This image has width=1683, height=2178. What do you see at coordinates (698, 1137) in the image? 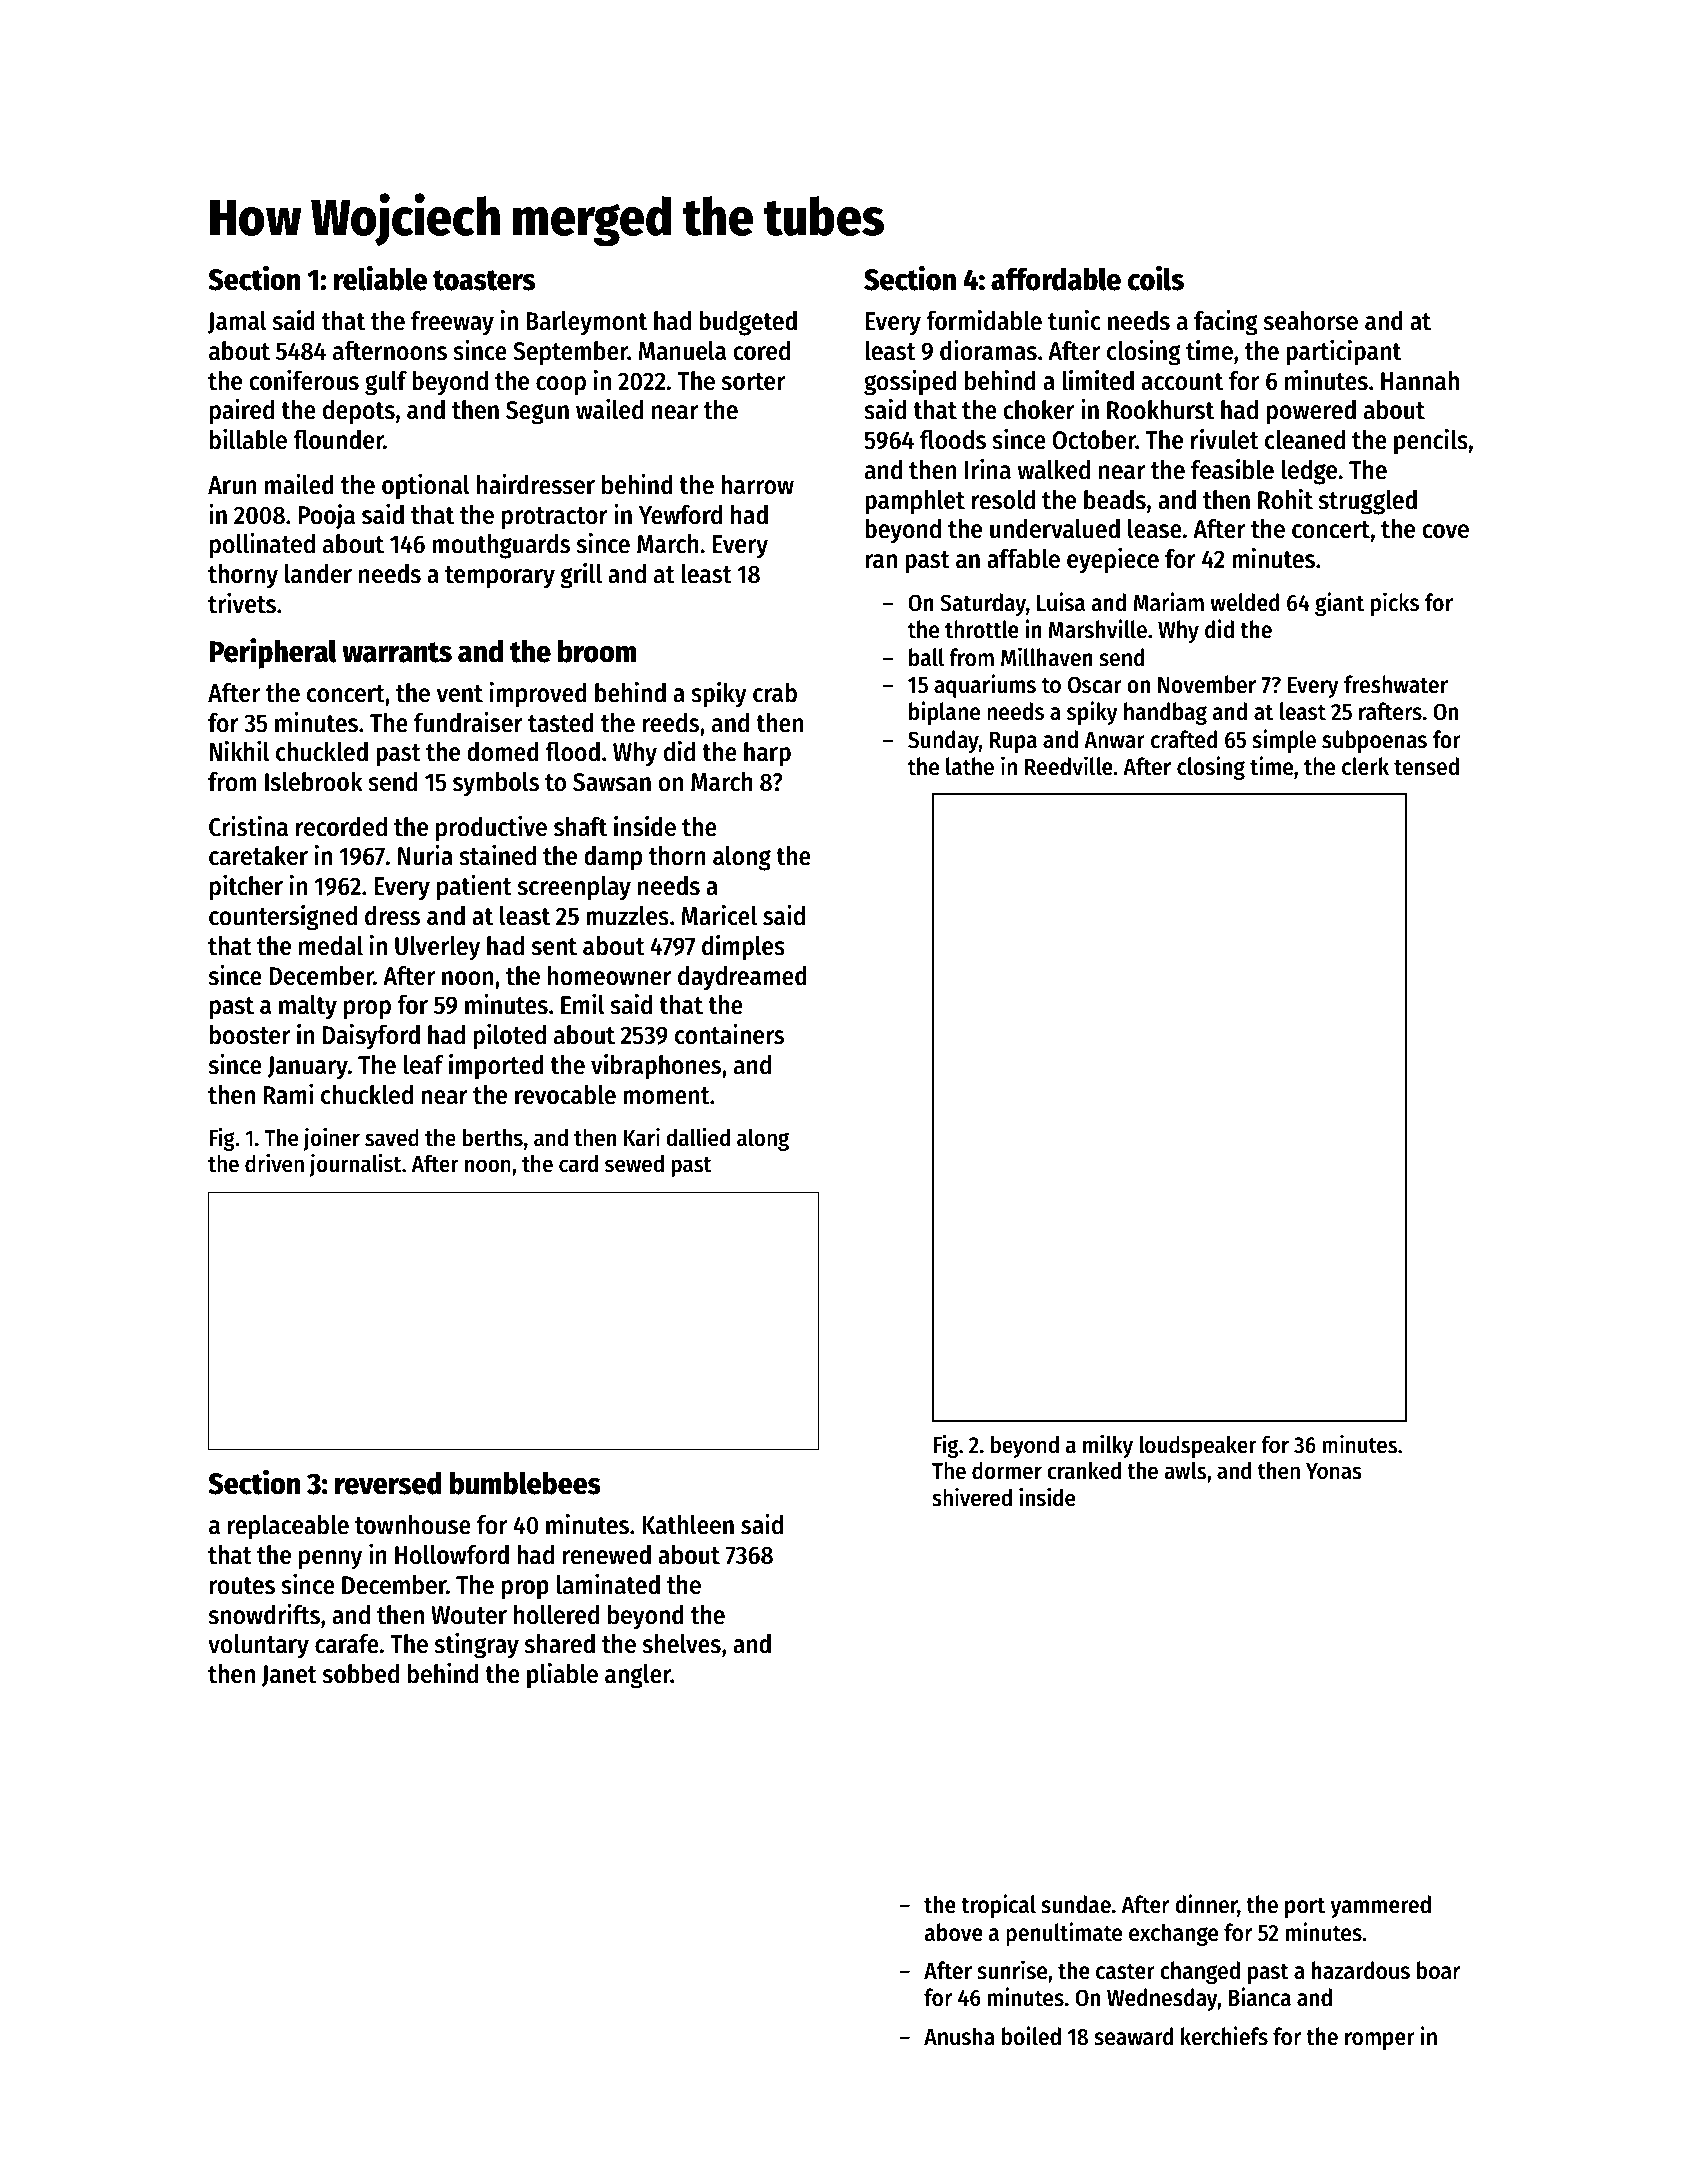
I see `dallied` at bounding box center [698, 1137].
